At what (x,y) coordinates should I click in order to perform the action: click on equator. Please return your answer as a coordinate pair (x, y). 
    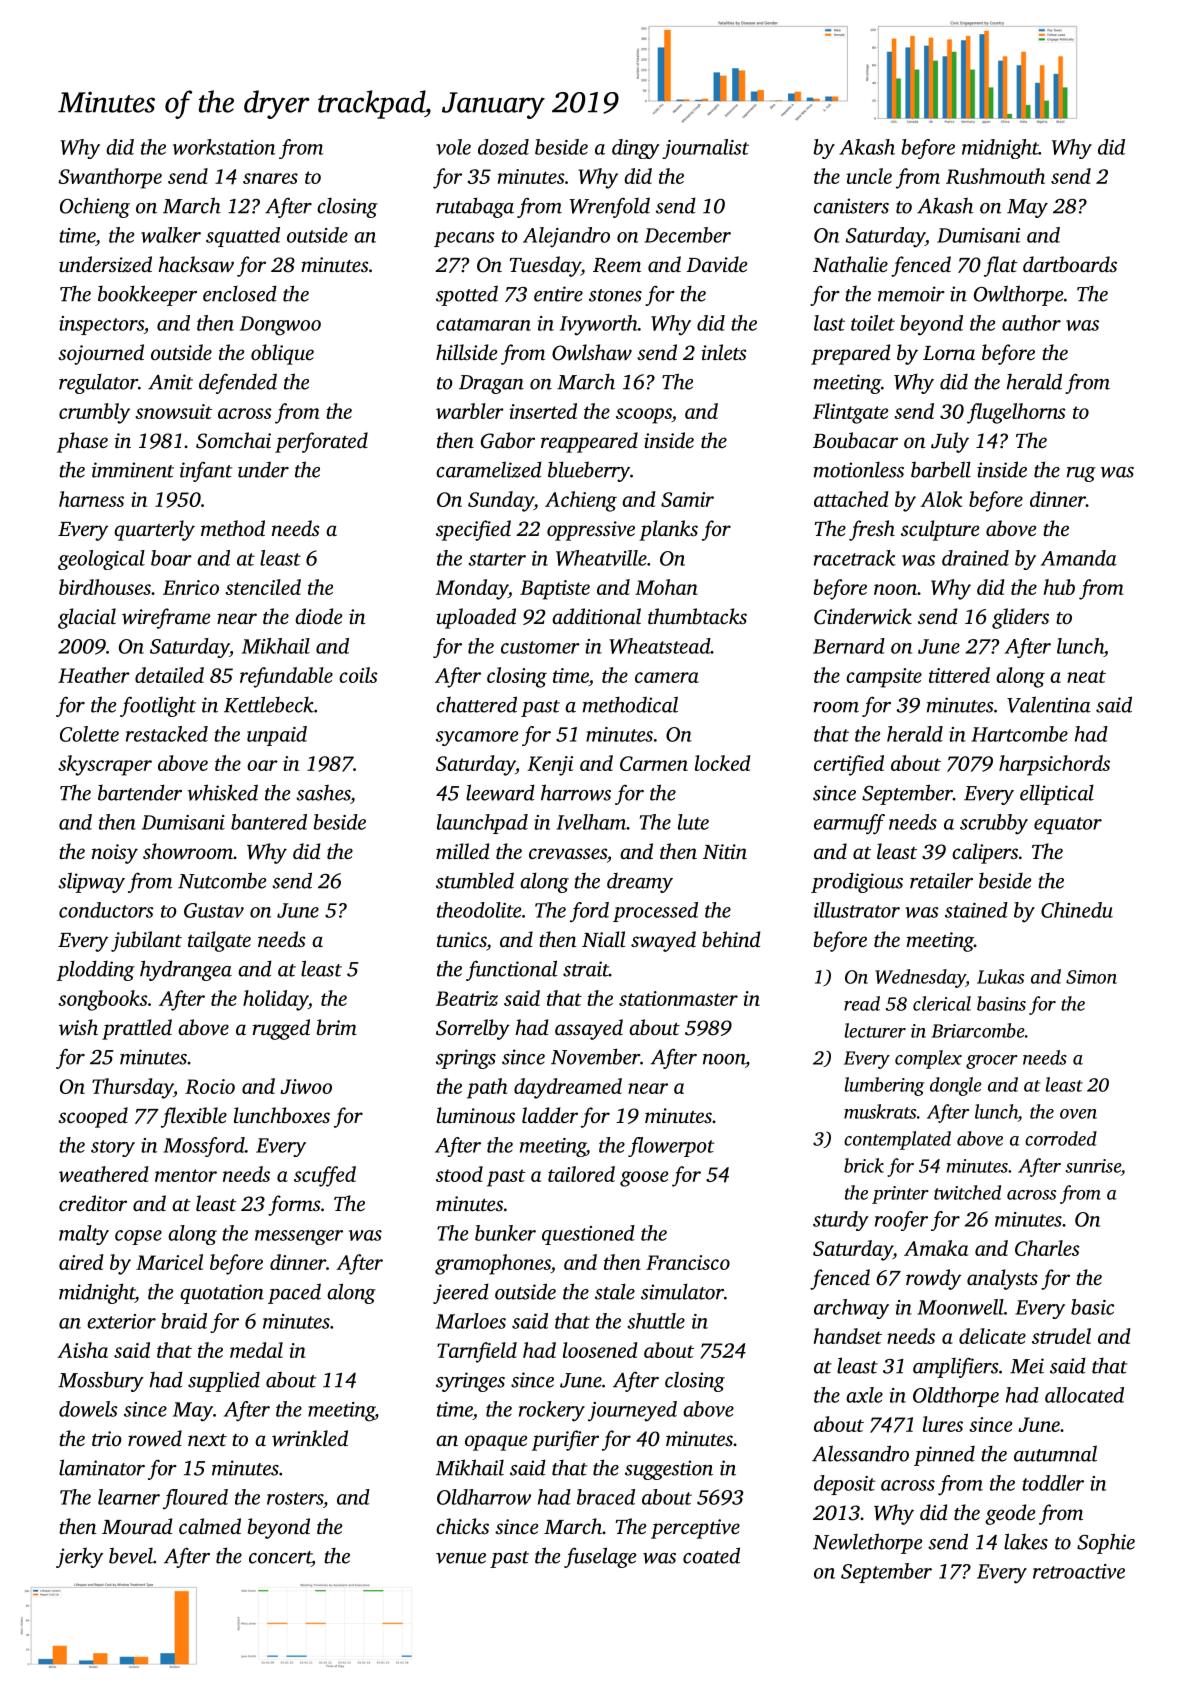
    Looking at the image, I should click on (1068, 825).
